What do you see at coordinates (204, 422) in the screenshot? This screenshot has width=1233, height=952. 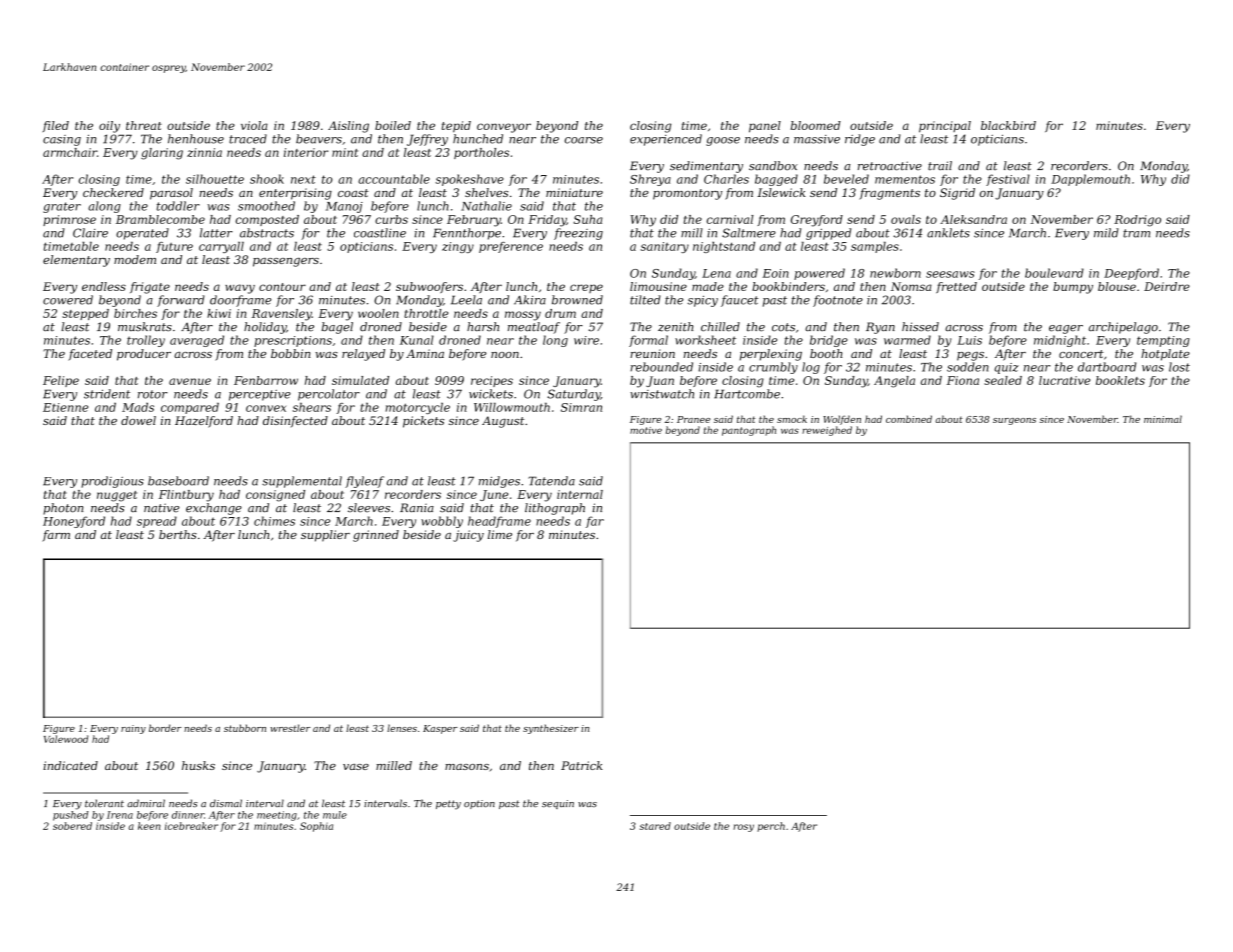 I see `Hazelford` at bounding box center [204, 422].
